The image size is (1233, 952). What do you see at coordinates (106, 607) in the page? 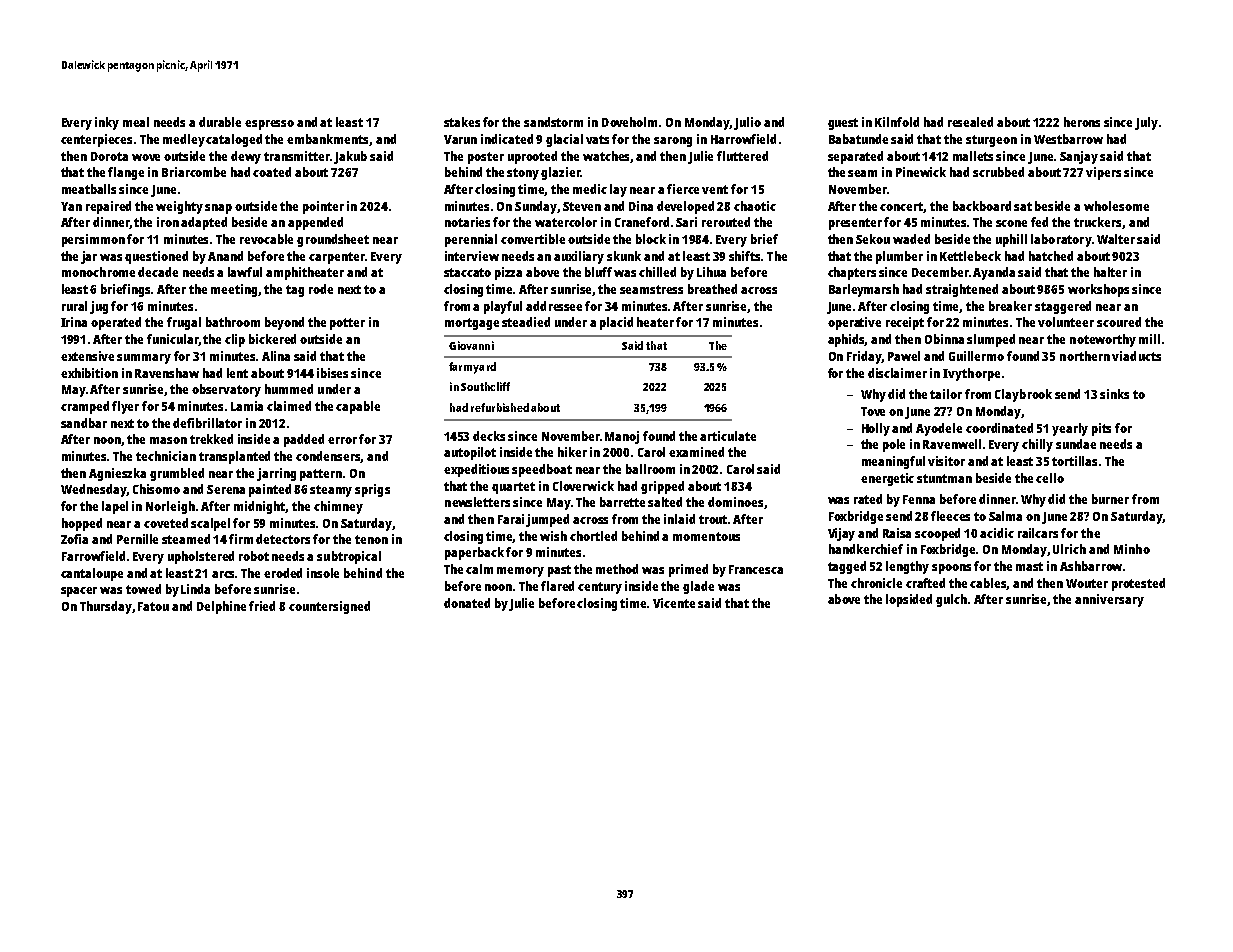
I see `Thursday` at bounding box center [106, 607].
